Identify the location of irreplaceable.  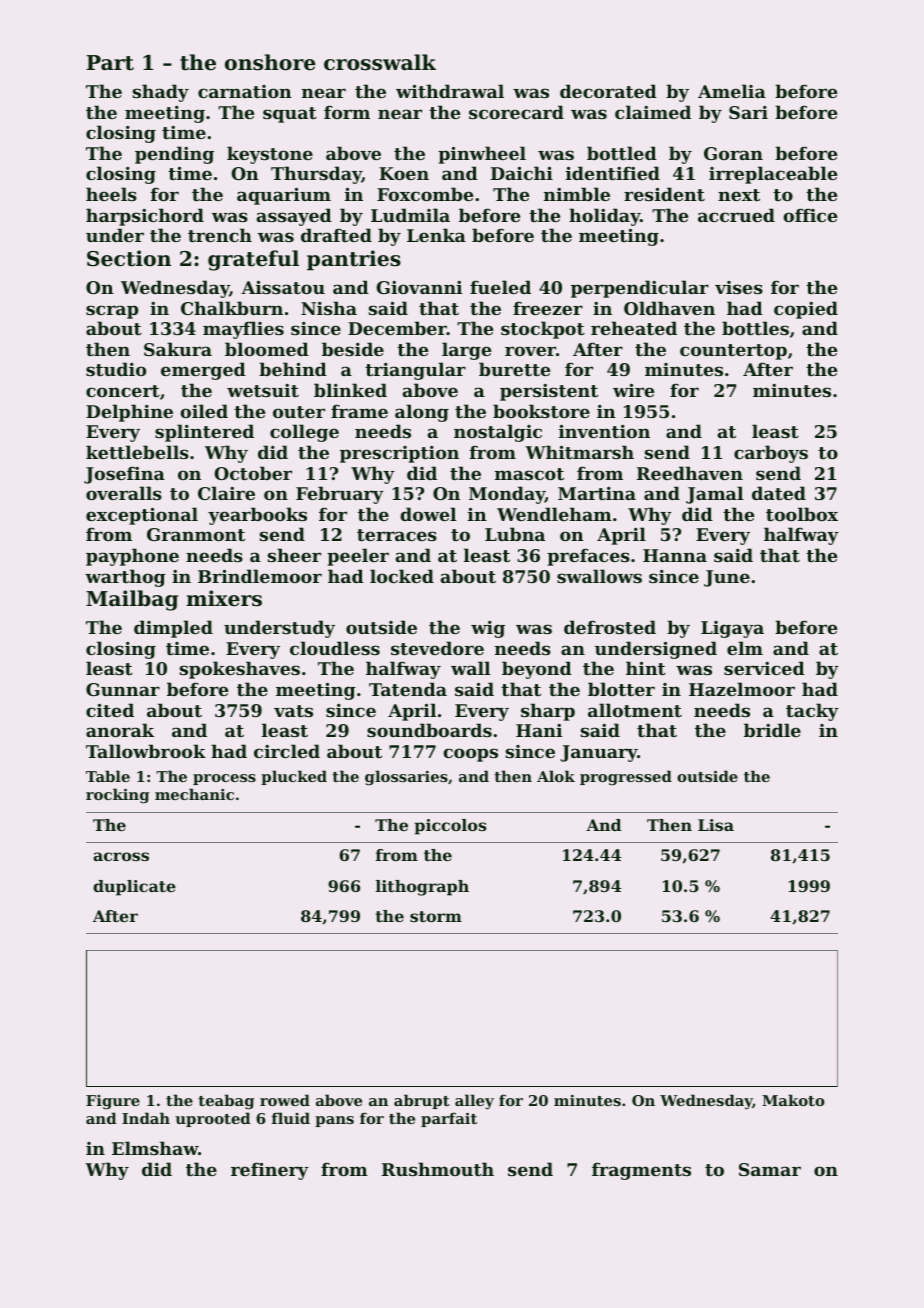
(773, 175).
